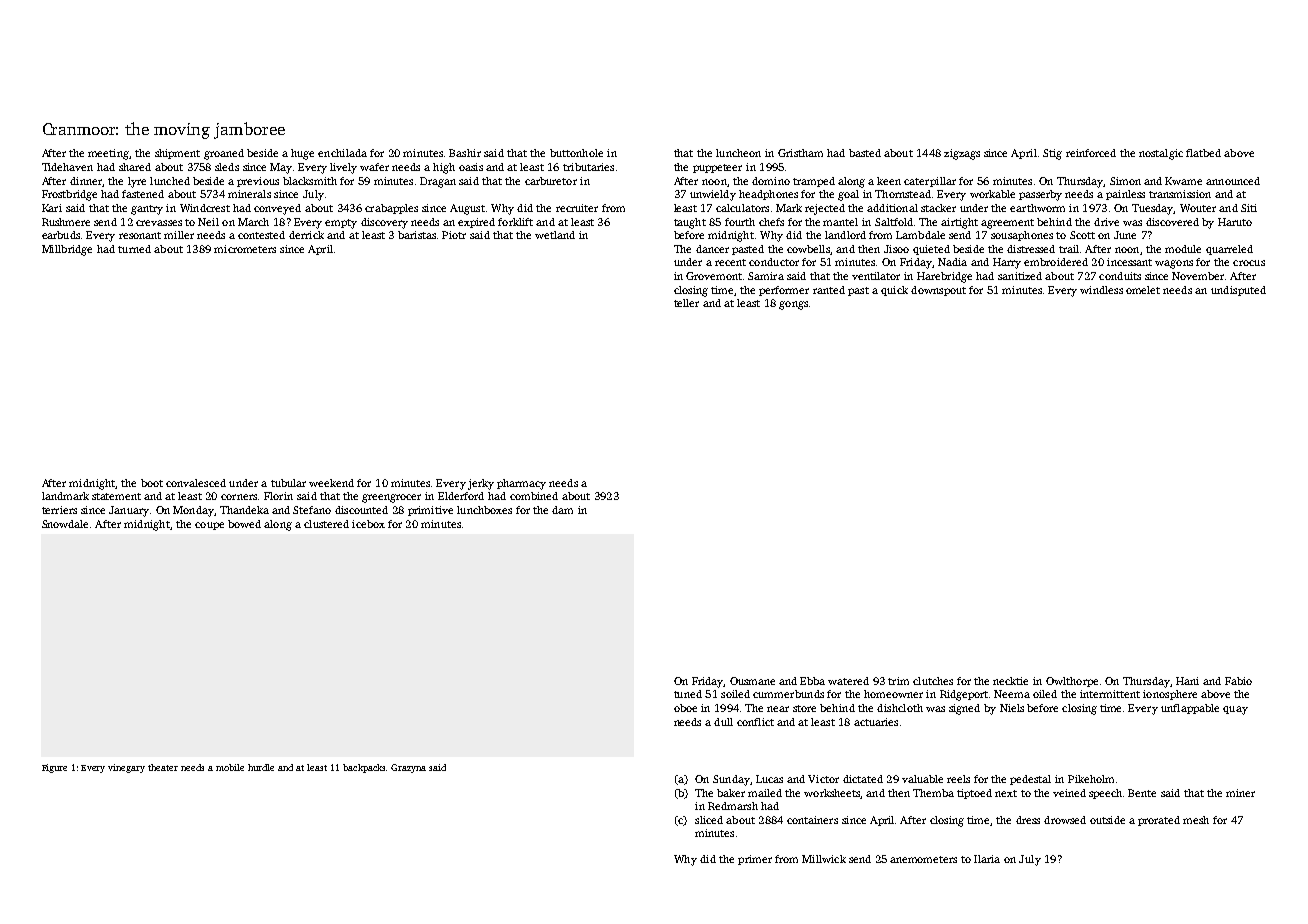 The image size is (1308, 924). What do you see at coordinates (713, 195) in the page?
I see `unwieldy` at bounding box center [713, 195].
